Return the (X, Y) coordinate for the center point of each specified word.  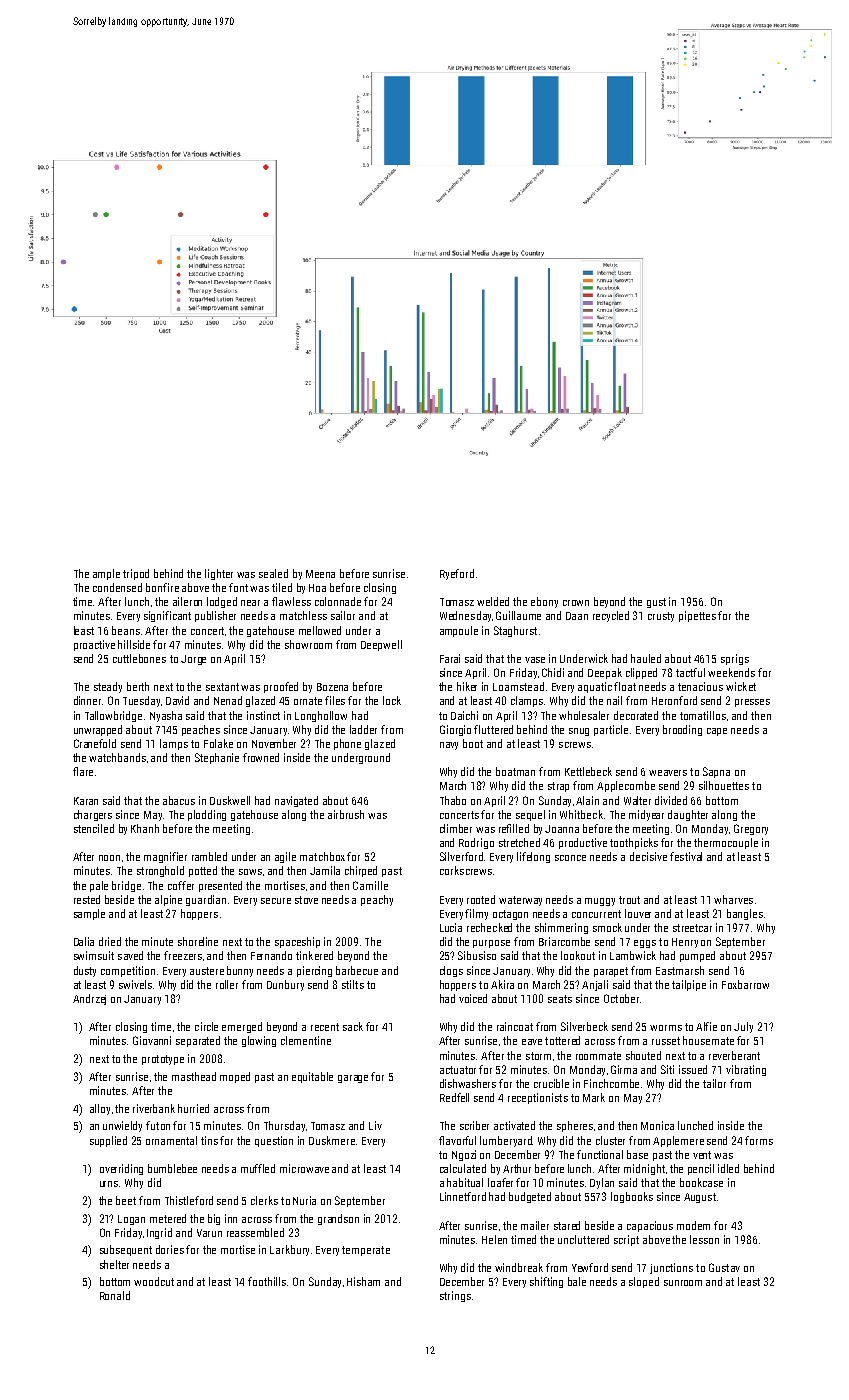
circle (206, 1026)
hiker (467, 686)
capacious (650, 1226)
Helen (494, 1239)
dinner (87, 700)
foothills (267, 1281)
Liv (375, 1125)
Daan (577, 616)
